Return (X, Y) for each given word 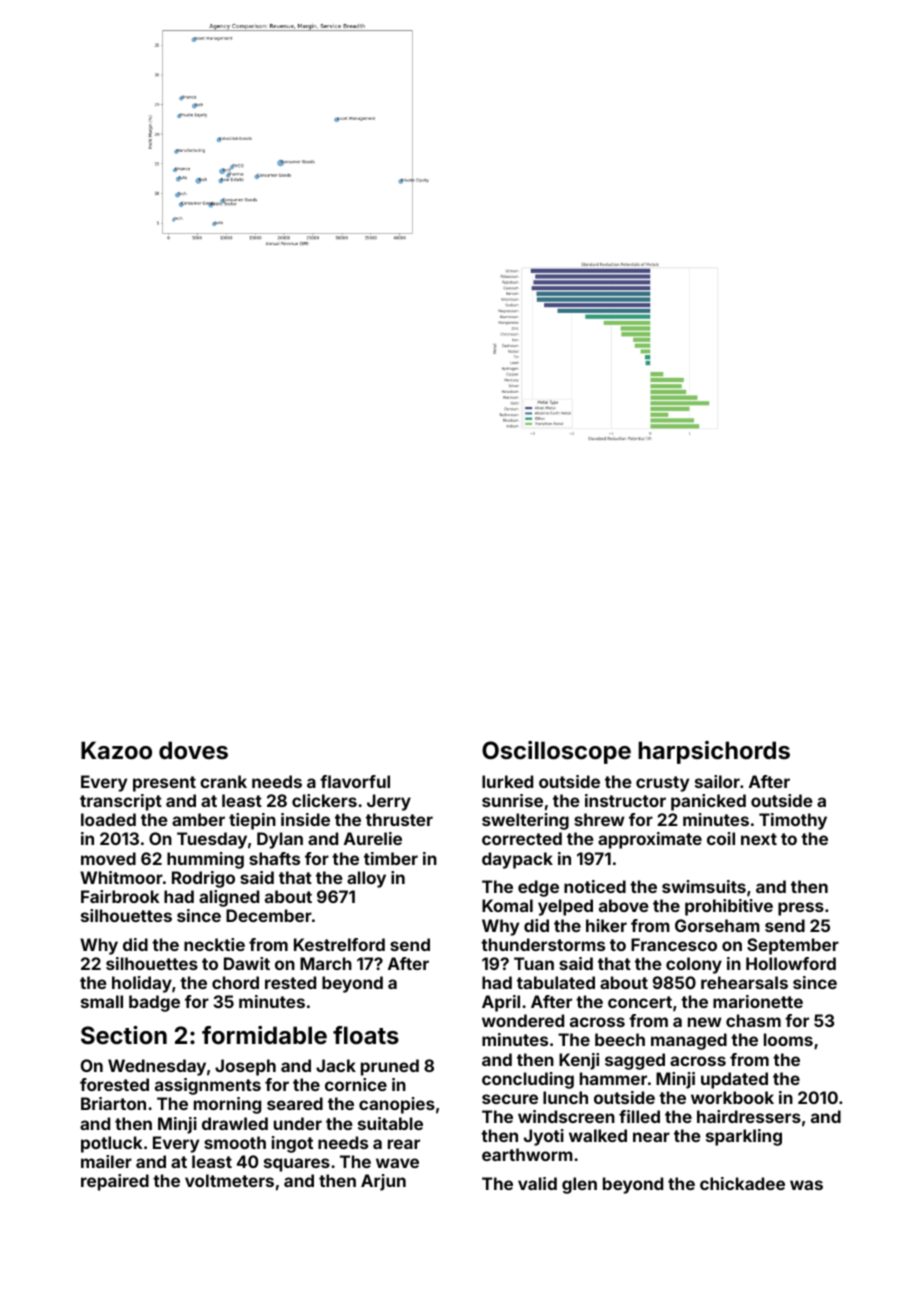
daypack (517, 860)
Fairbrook (120, 896)
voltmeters (229, 1180)
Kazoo (116, 750)
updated (734, 1080)
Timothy (793, 821)
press (801, 909)
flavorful (355, 781)
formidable (264, 1035)
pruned (390, 1067)
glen (579, 1185)
